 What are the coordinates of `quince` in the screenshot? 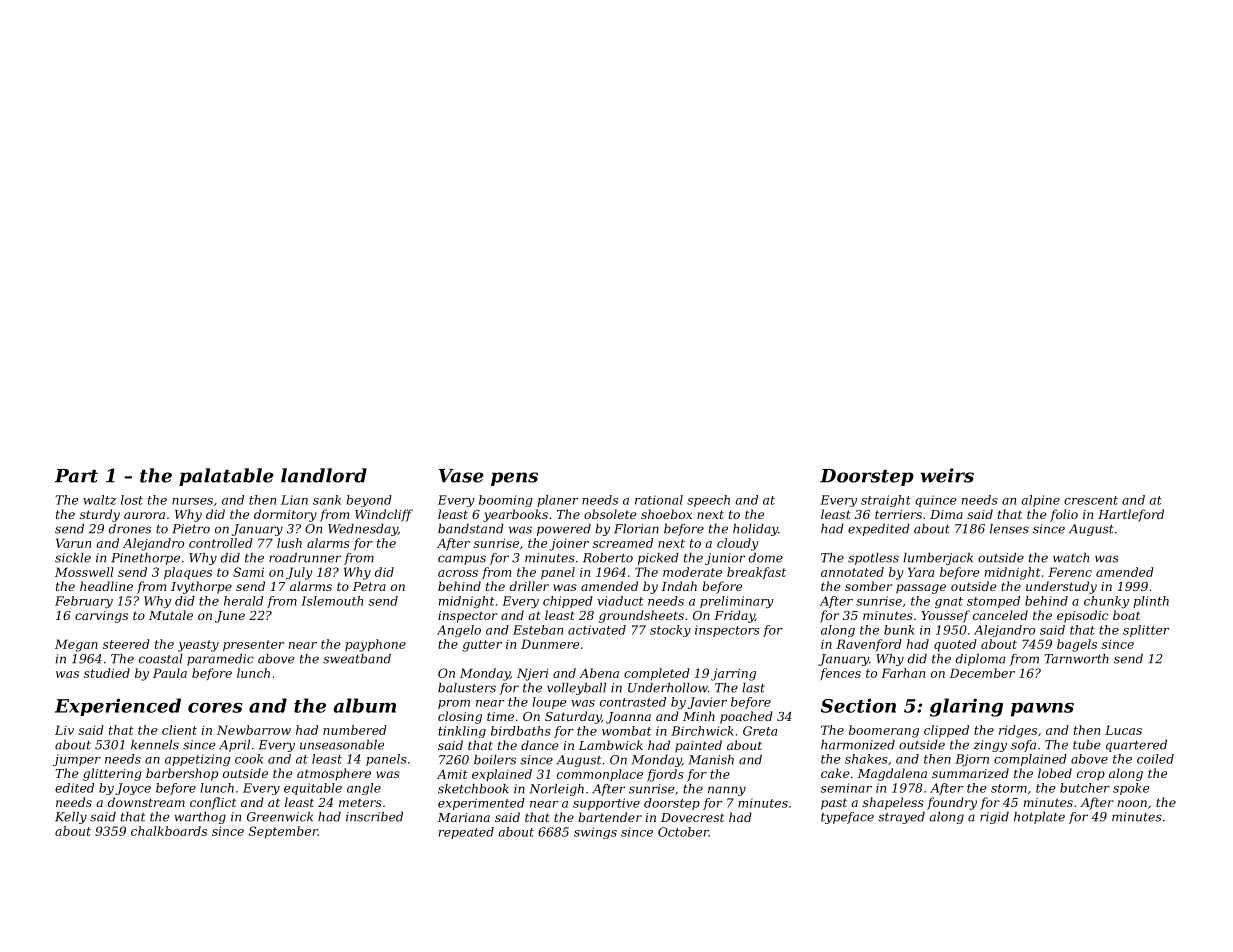 It's located at (936, 501).
